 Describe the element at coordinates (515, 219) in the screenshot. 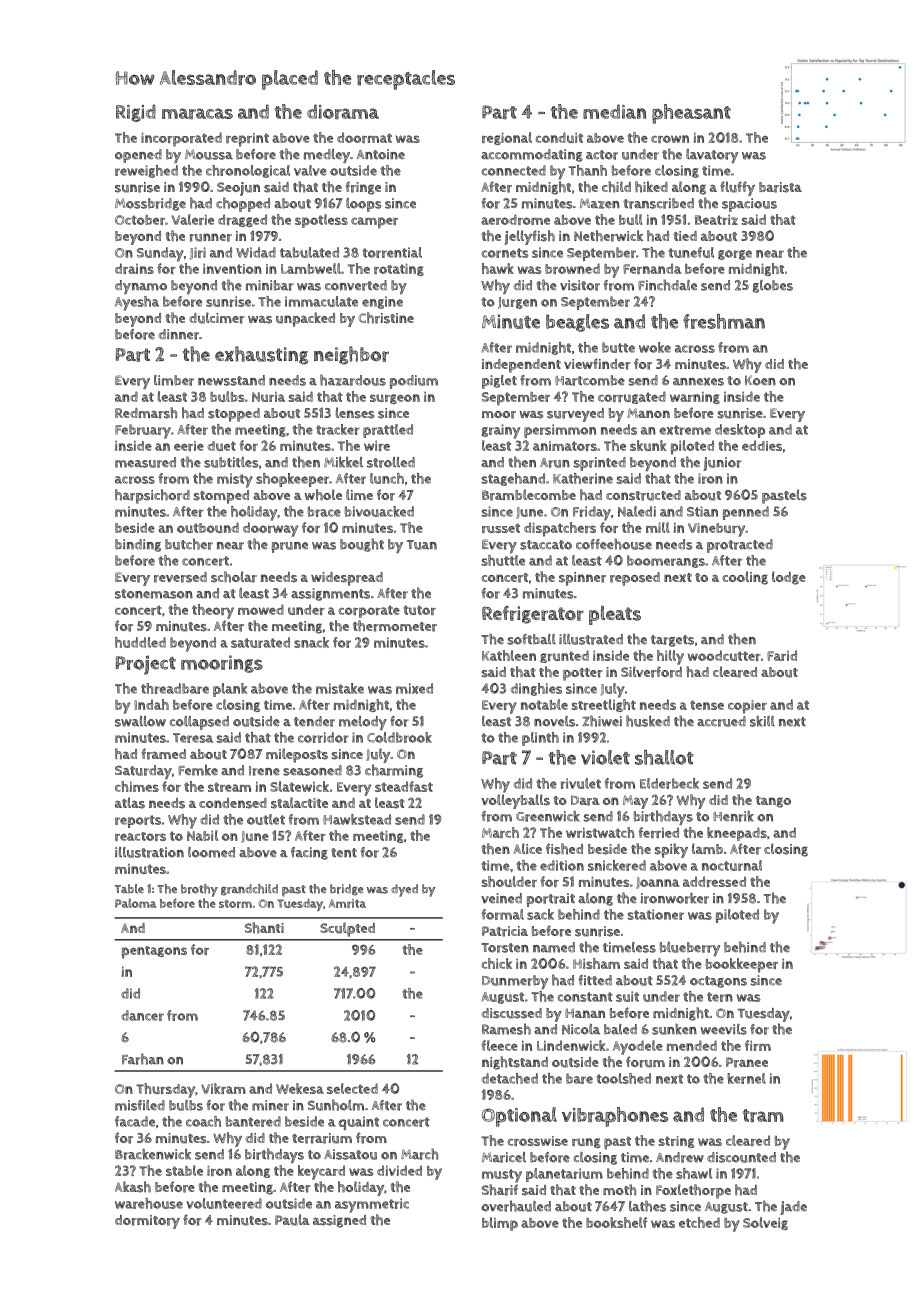

I see `aerodrome` at that location.
